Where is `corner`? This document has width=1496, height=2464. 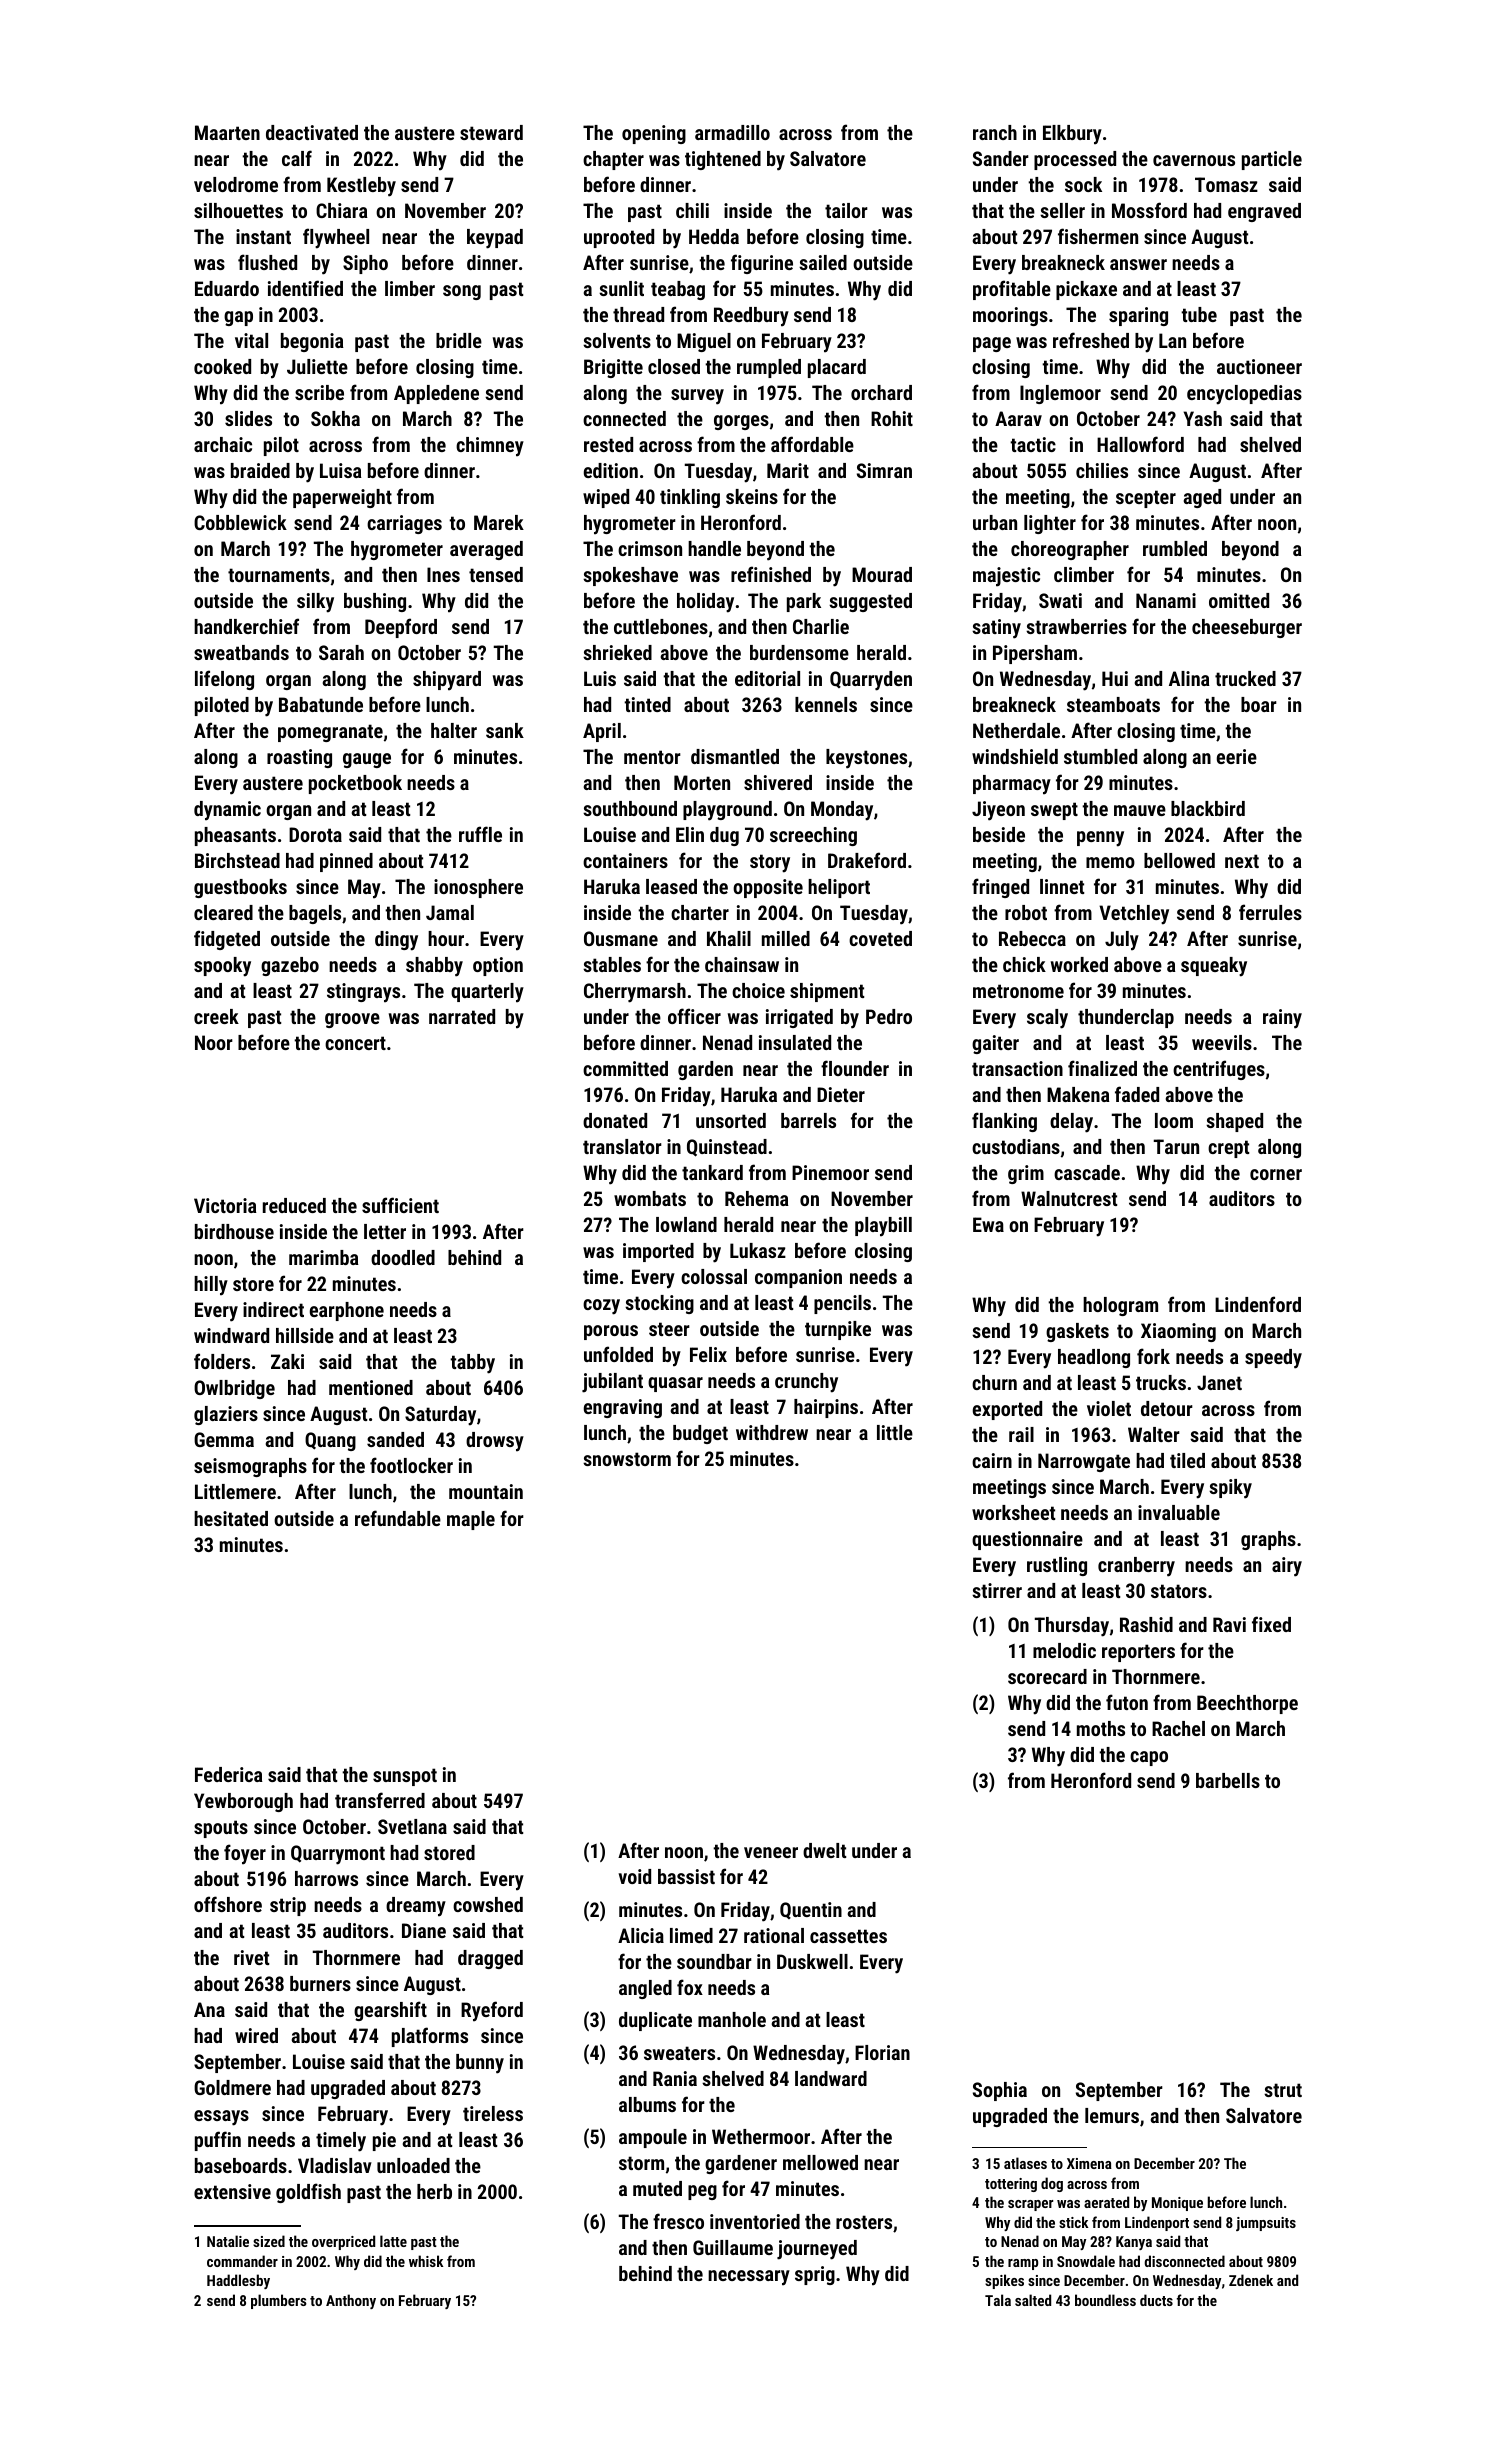
corner is located at coordinates (1276, 1174).
